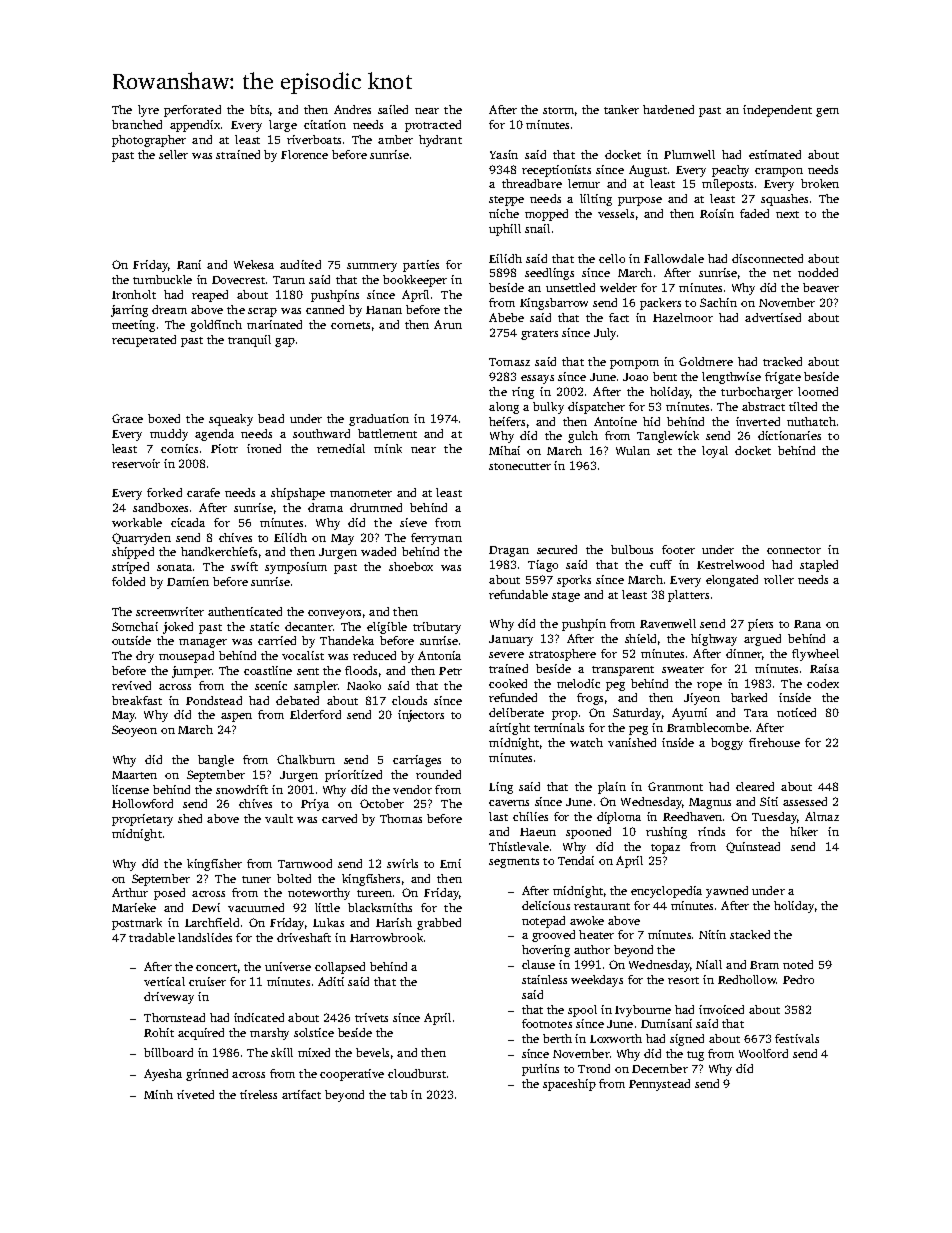 Image resolution: width=952 pixels, height=1233 pixels. Describe the element at coordinates (689, 714) in the screenshot. I see `Ayumi` at that location.
